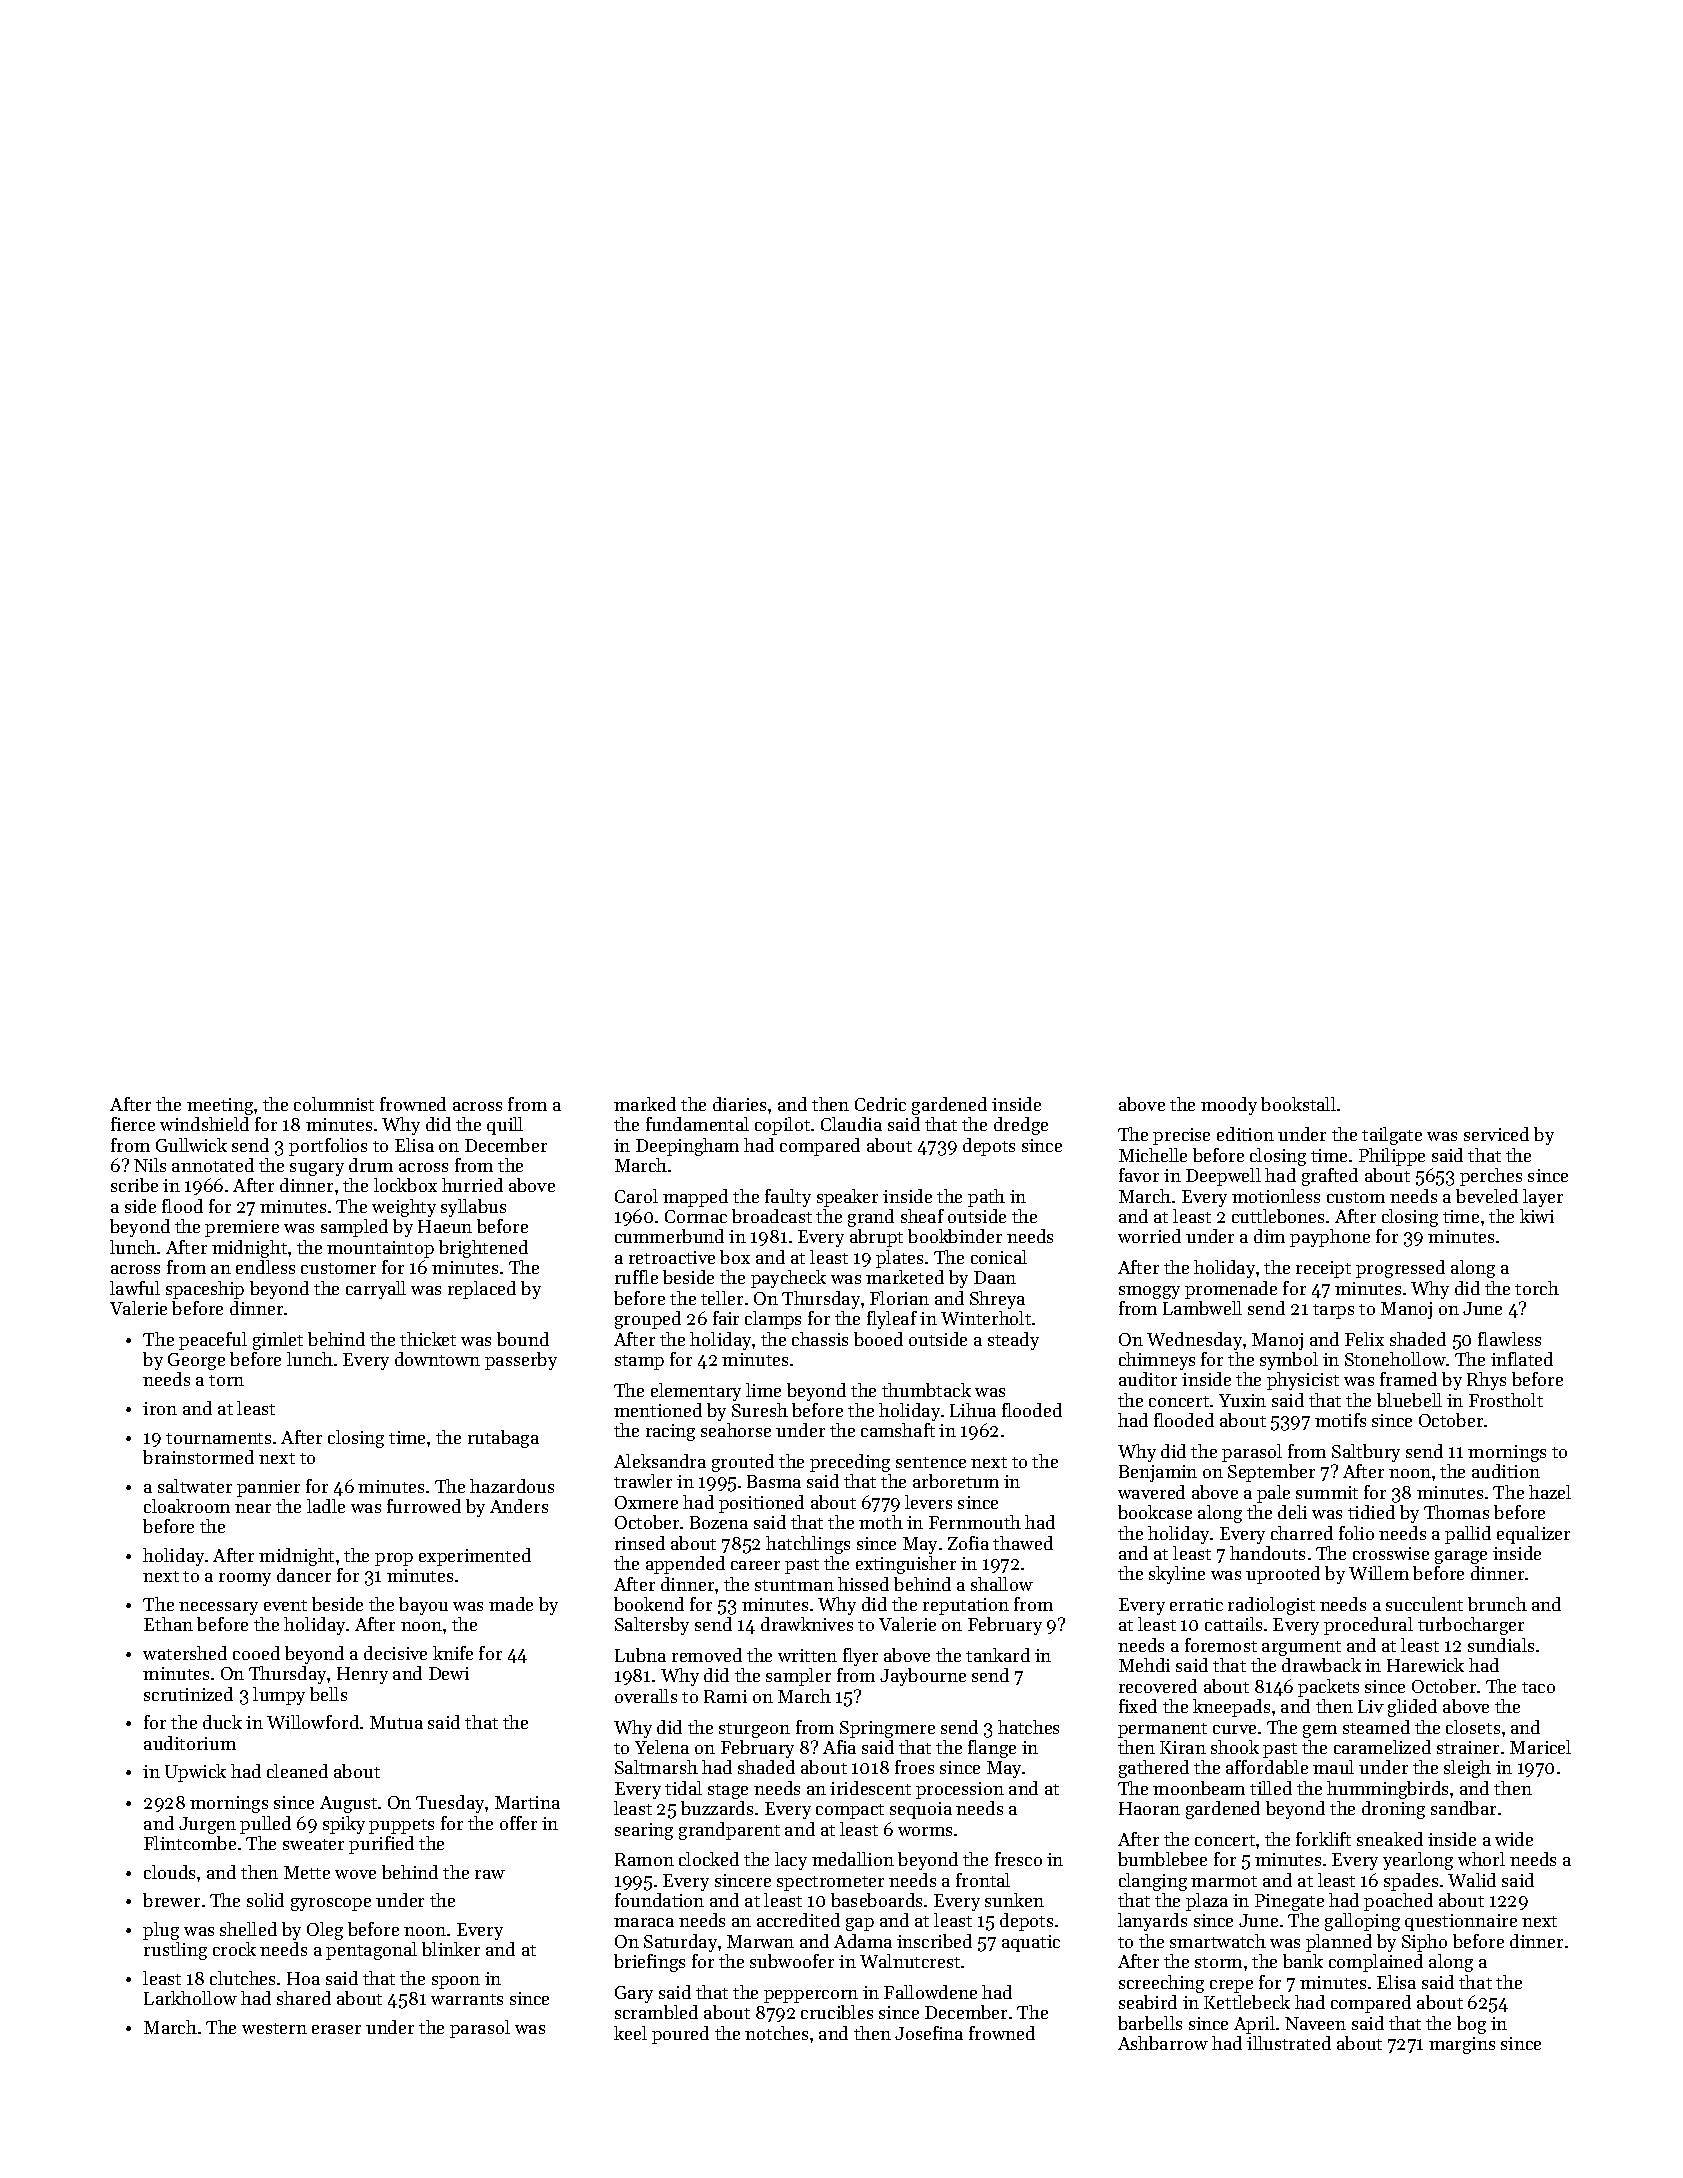 The width and height of the page is (1683, 2178). Describe the element at coordinates (898, 1430) in the page. I see `camshaft` at that location.
